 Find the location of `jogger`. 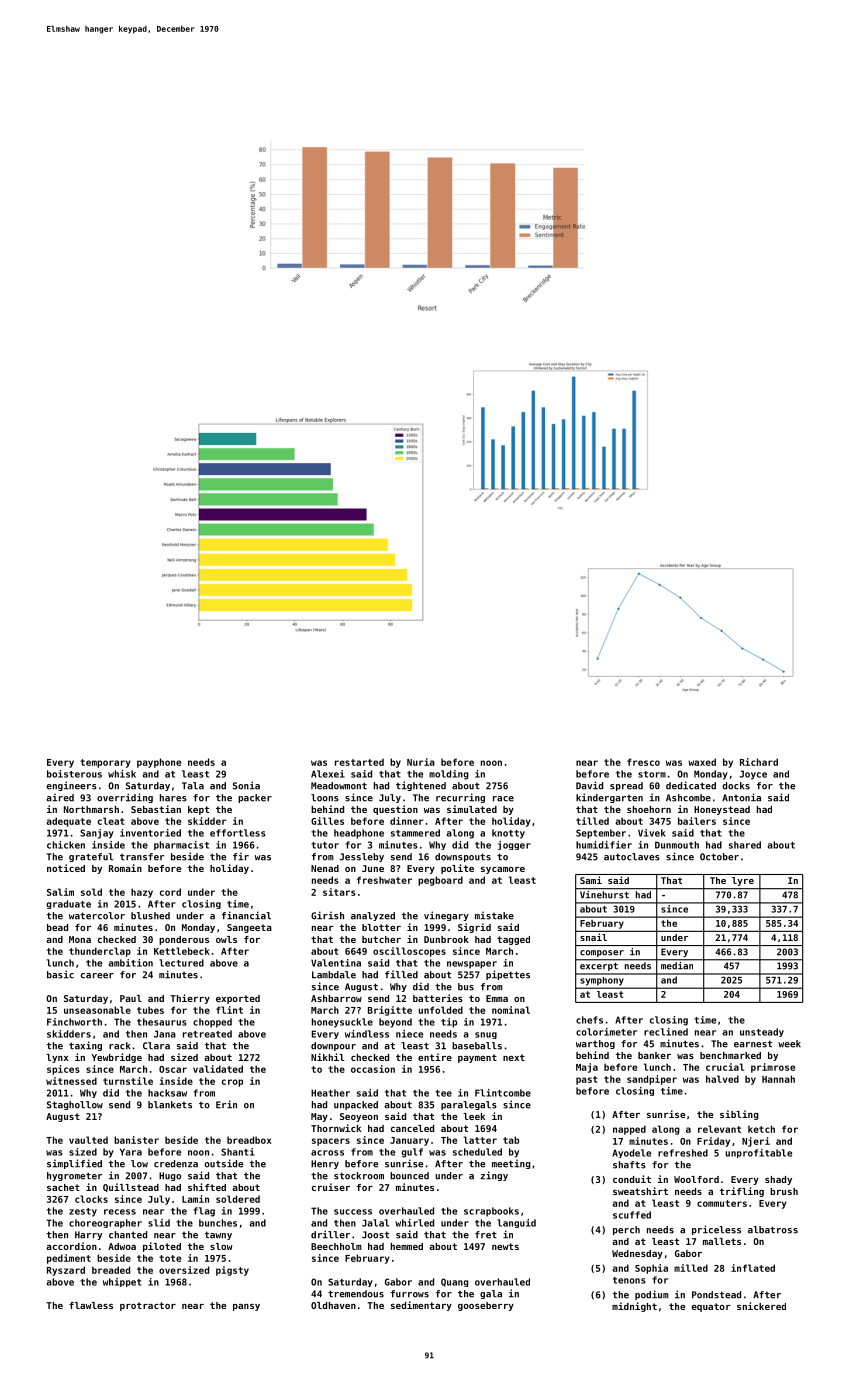

jogger is located at coordinates (514, 845).
